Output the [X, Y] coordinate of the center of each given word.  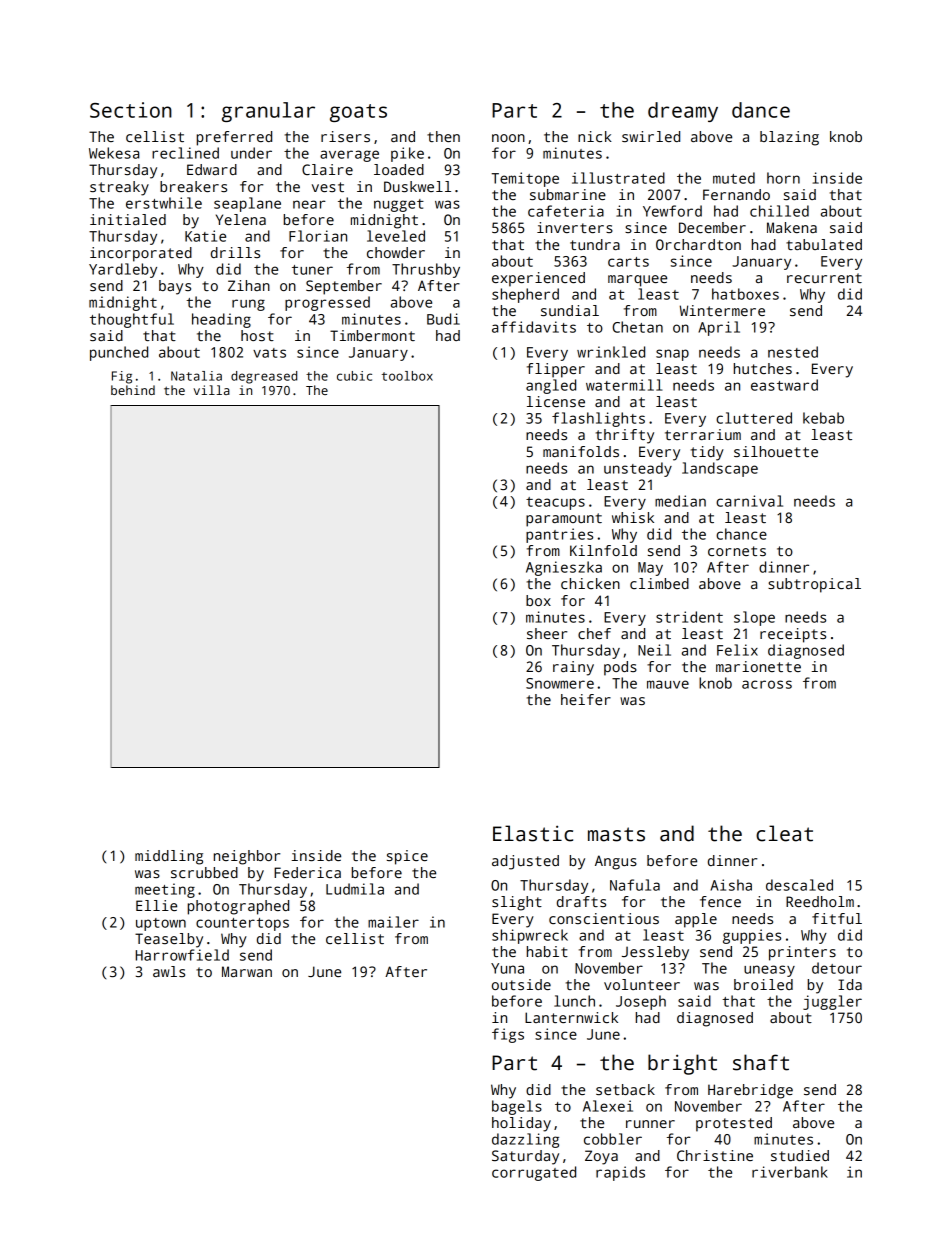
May [650, 569]
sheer [547, 633]
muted [734, 178]
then [443, 136]
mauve [668, 684]
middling [169, 857]
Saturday [525, 1157]
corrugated [534, 1173]
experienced [538, 279]
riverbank [790, 1172]
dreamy [683, 112]
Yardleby [123, 270]
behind [133, 390]
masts [616, 834]
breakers [193, 186]
